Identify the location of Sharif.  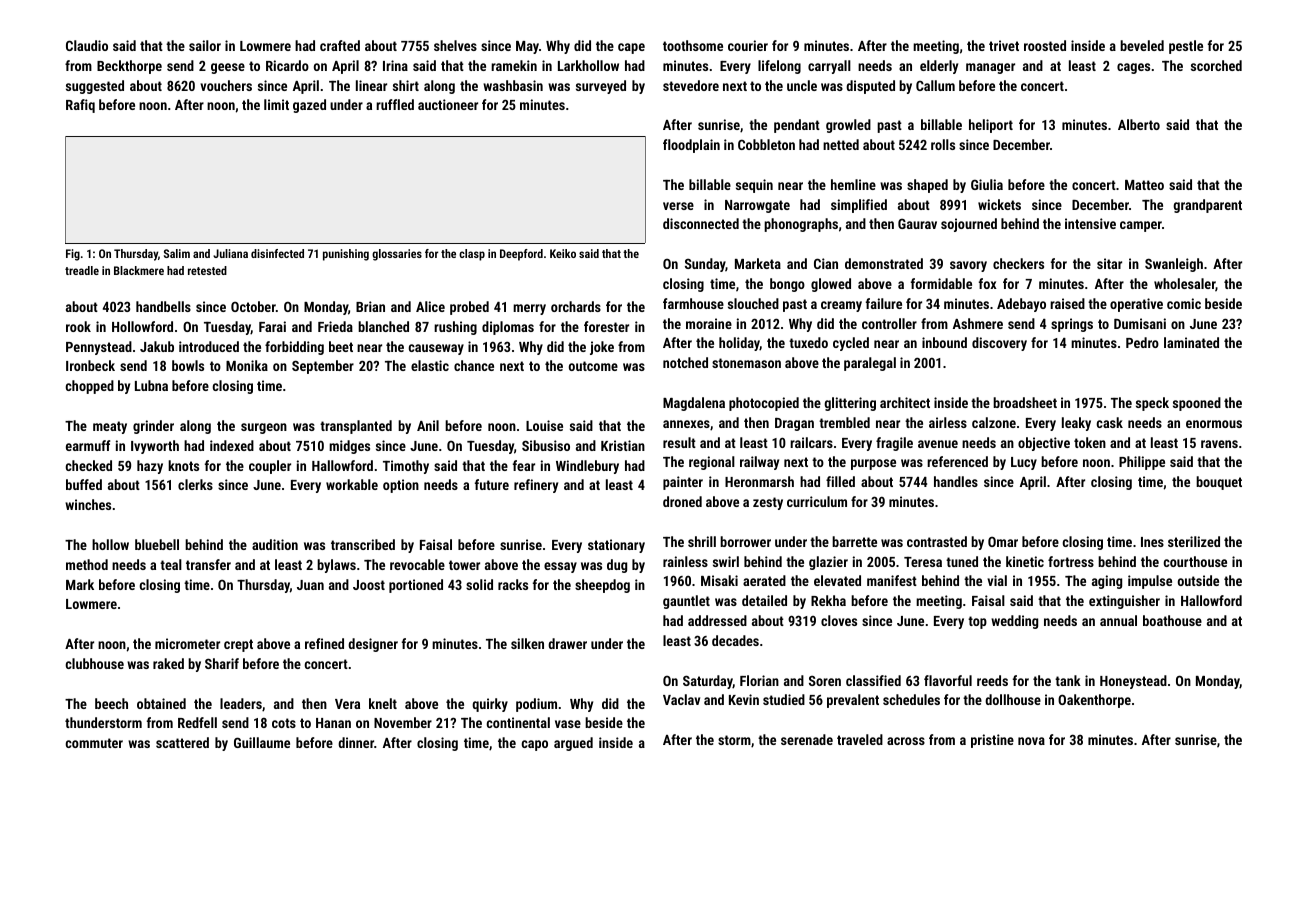
(222, 663).
